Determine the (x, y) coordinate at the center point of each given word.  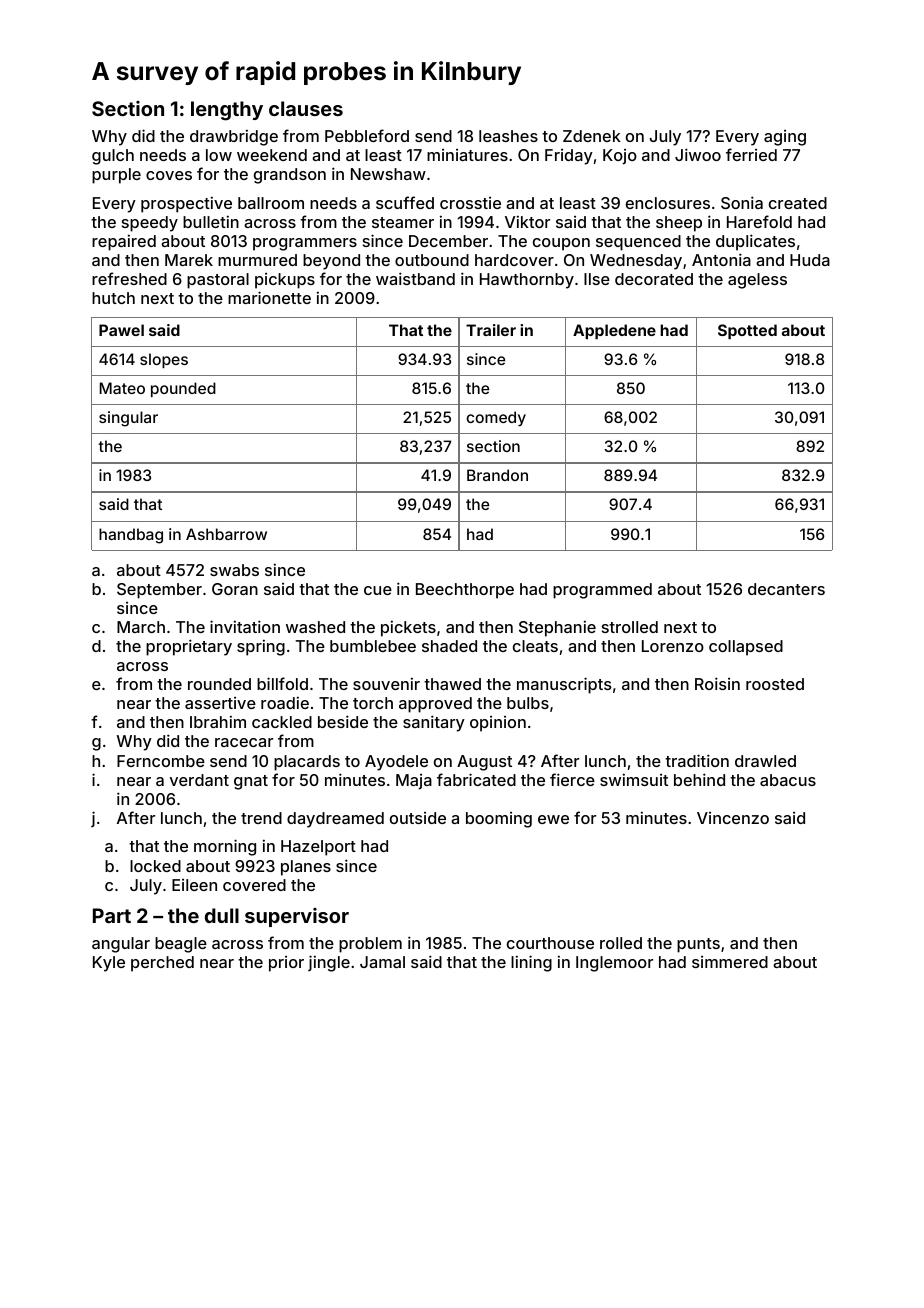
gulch (113, 157)
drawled (765, 761)
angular (121, 945)
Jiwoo (698, 154)
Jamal (382, 962)
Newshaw (388, 174)
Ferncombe (161, 761)
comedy (496, 418)
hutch (113, 298)
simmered (730, 962)
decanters (786, 589)
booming (499, 820)
